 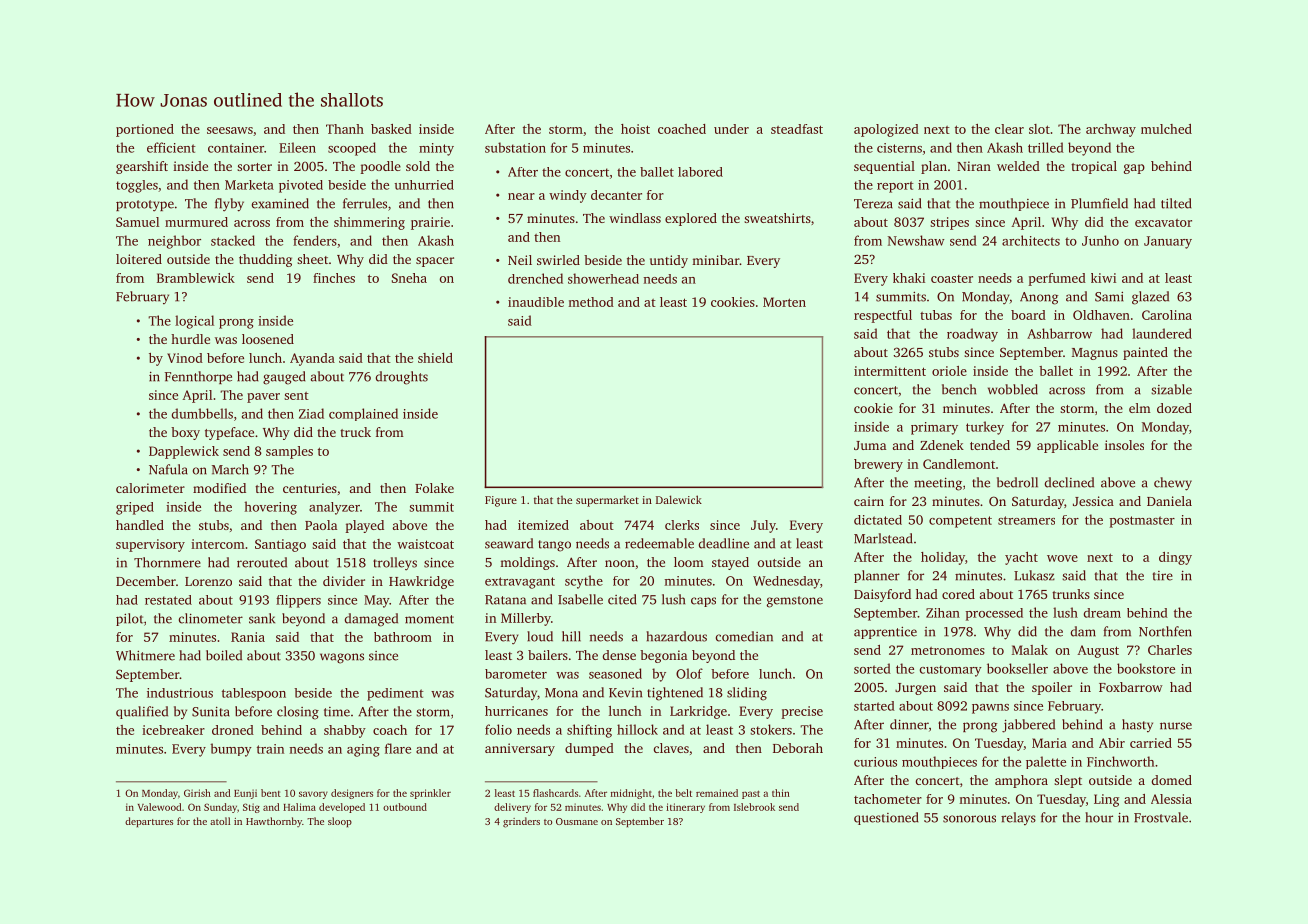 I want to click on toggles, so click(x=137, y=186).
